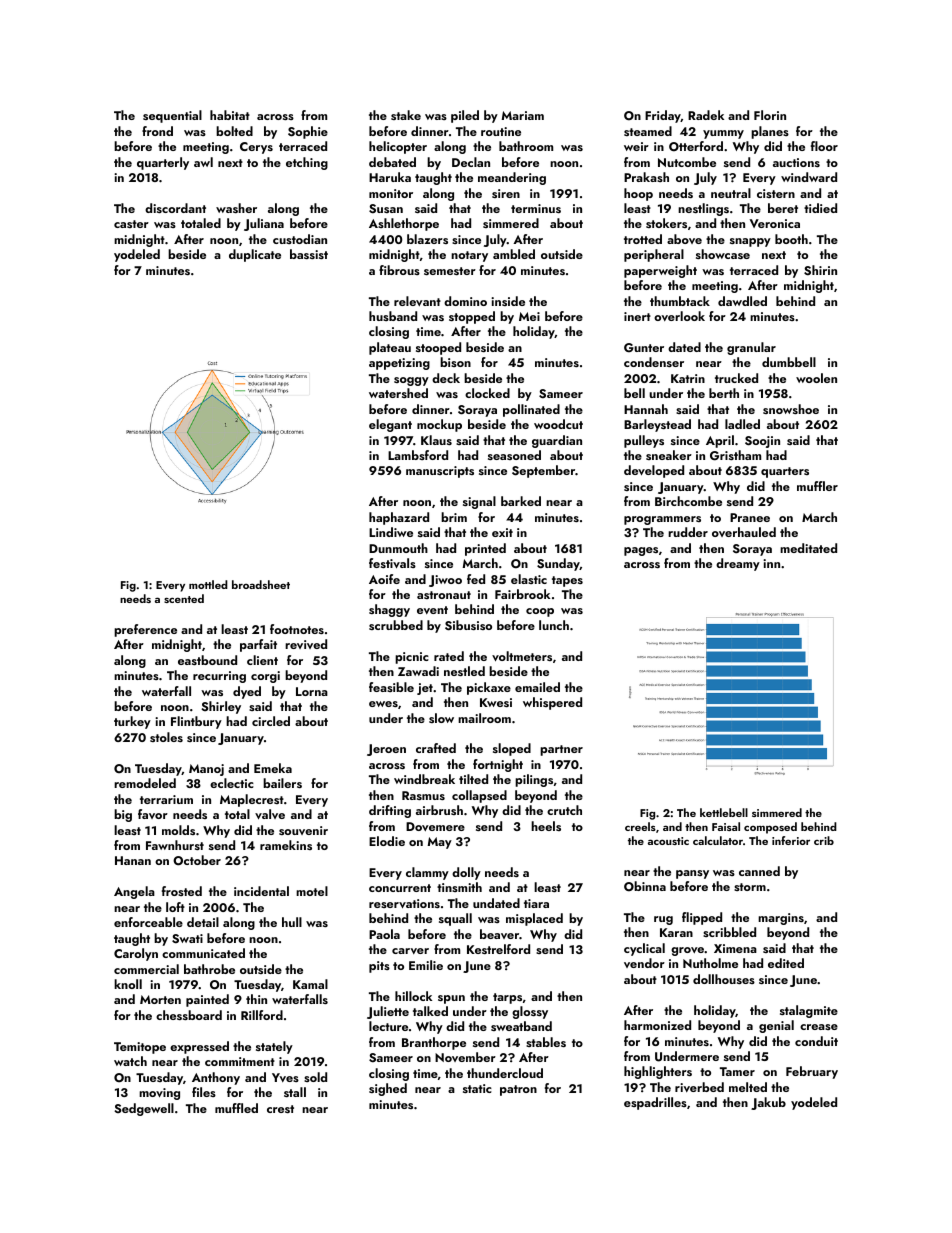 The image size is (952, 1233). I want to click on Sedgewell, so click(144, 1109).
